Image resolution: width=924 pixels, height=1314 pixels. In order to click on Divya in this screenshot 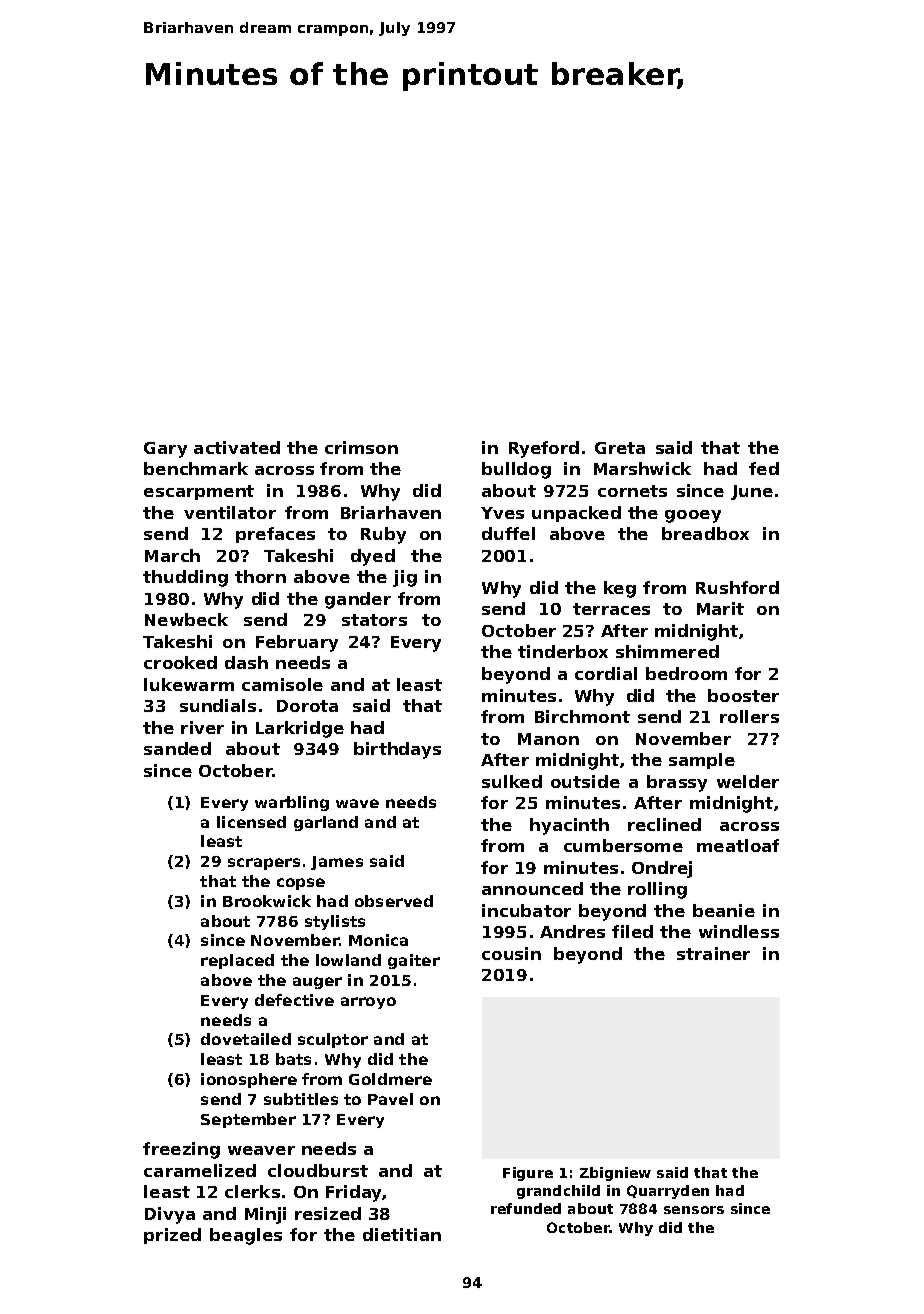, I will do `click(170, 1215)`.
